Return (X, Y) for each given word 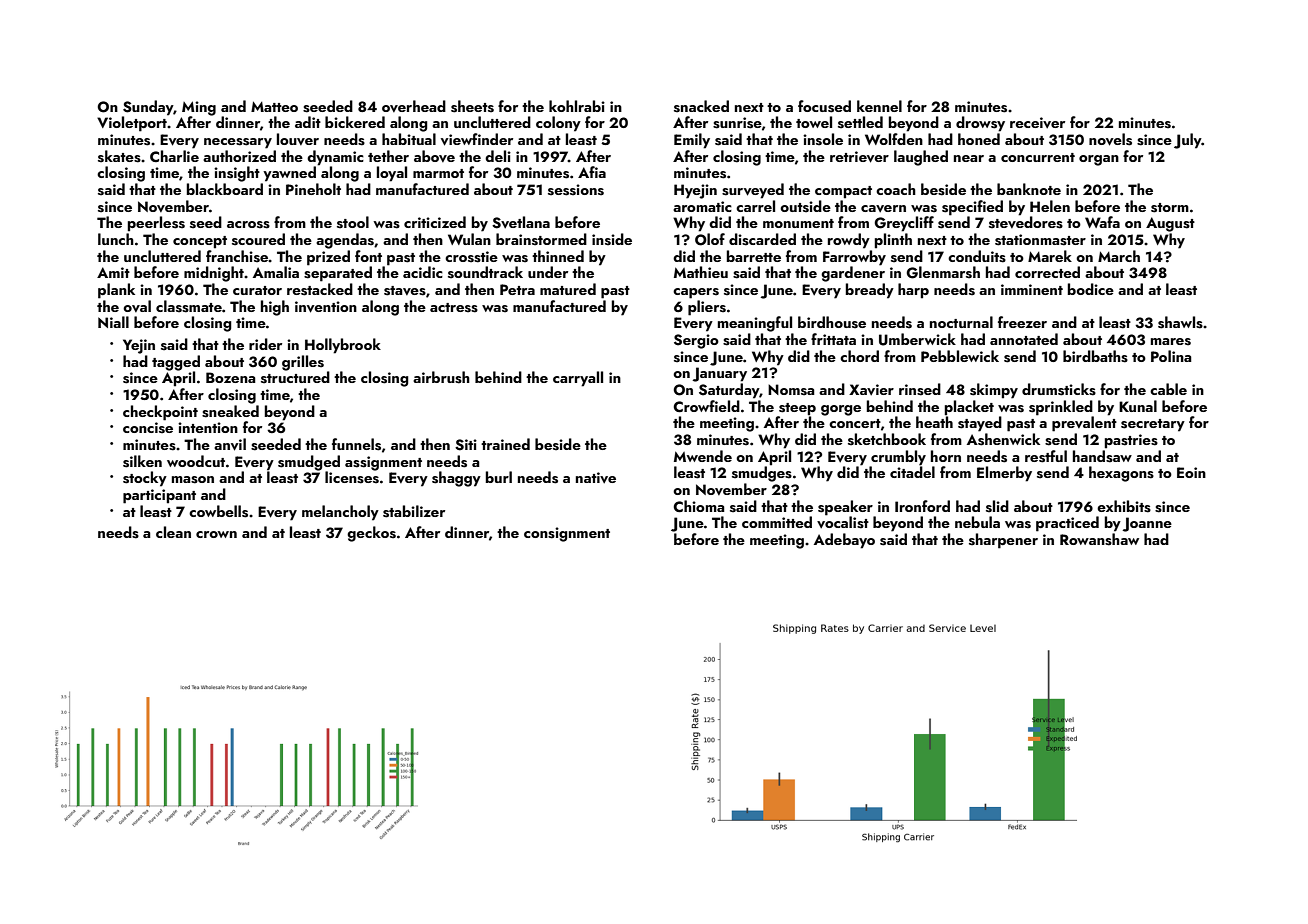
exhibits (1124, 506)
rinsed (920, 389)
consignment (567, 534)
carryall (578, 379)
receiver (1037, 123)
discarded (762, 239)
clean (173, 532)
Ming (199, 108)
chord (859, 356)
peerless (156, 224)
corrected (1047, 272)
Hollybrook (343, 346)
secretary (1153, 425)
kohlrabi (577, 106)
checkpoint (160, 413)
